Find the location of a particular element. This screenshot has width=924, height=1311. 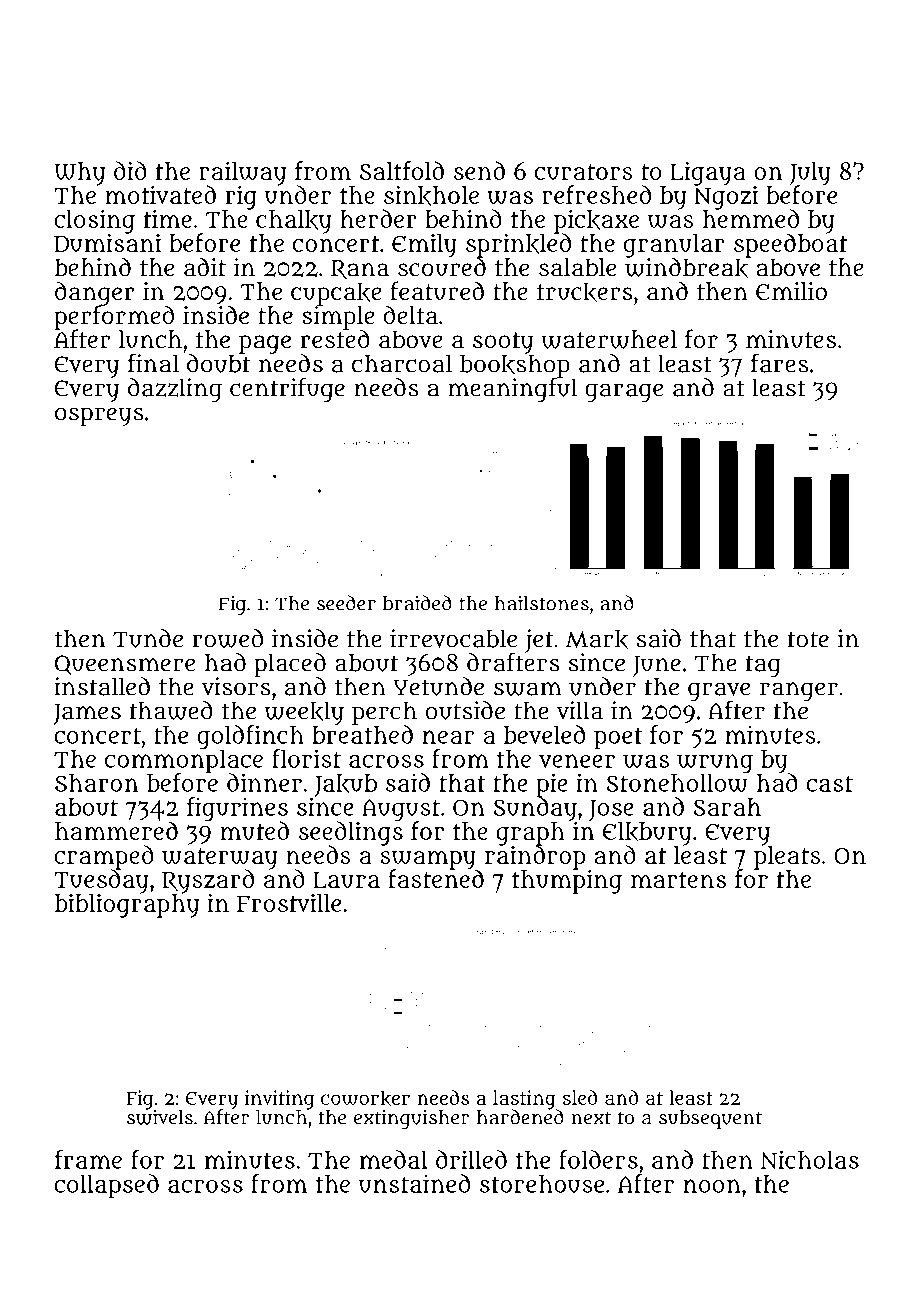

rowed is located at coordinates (228, 638).
